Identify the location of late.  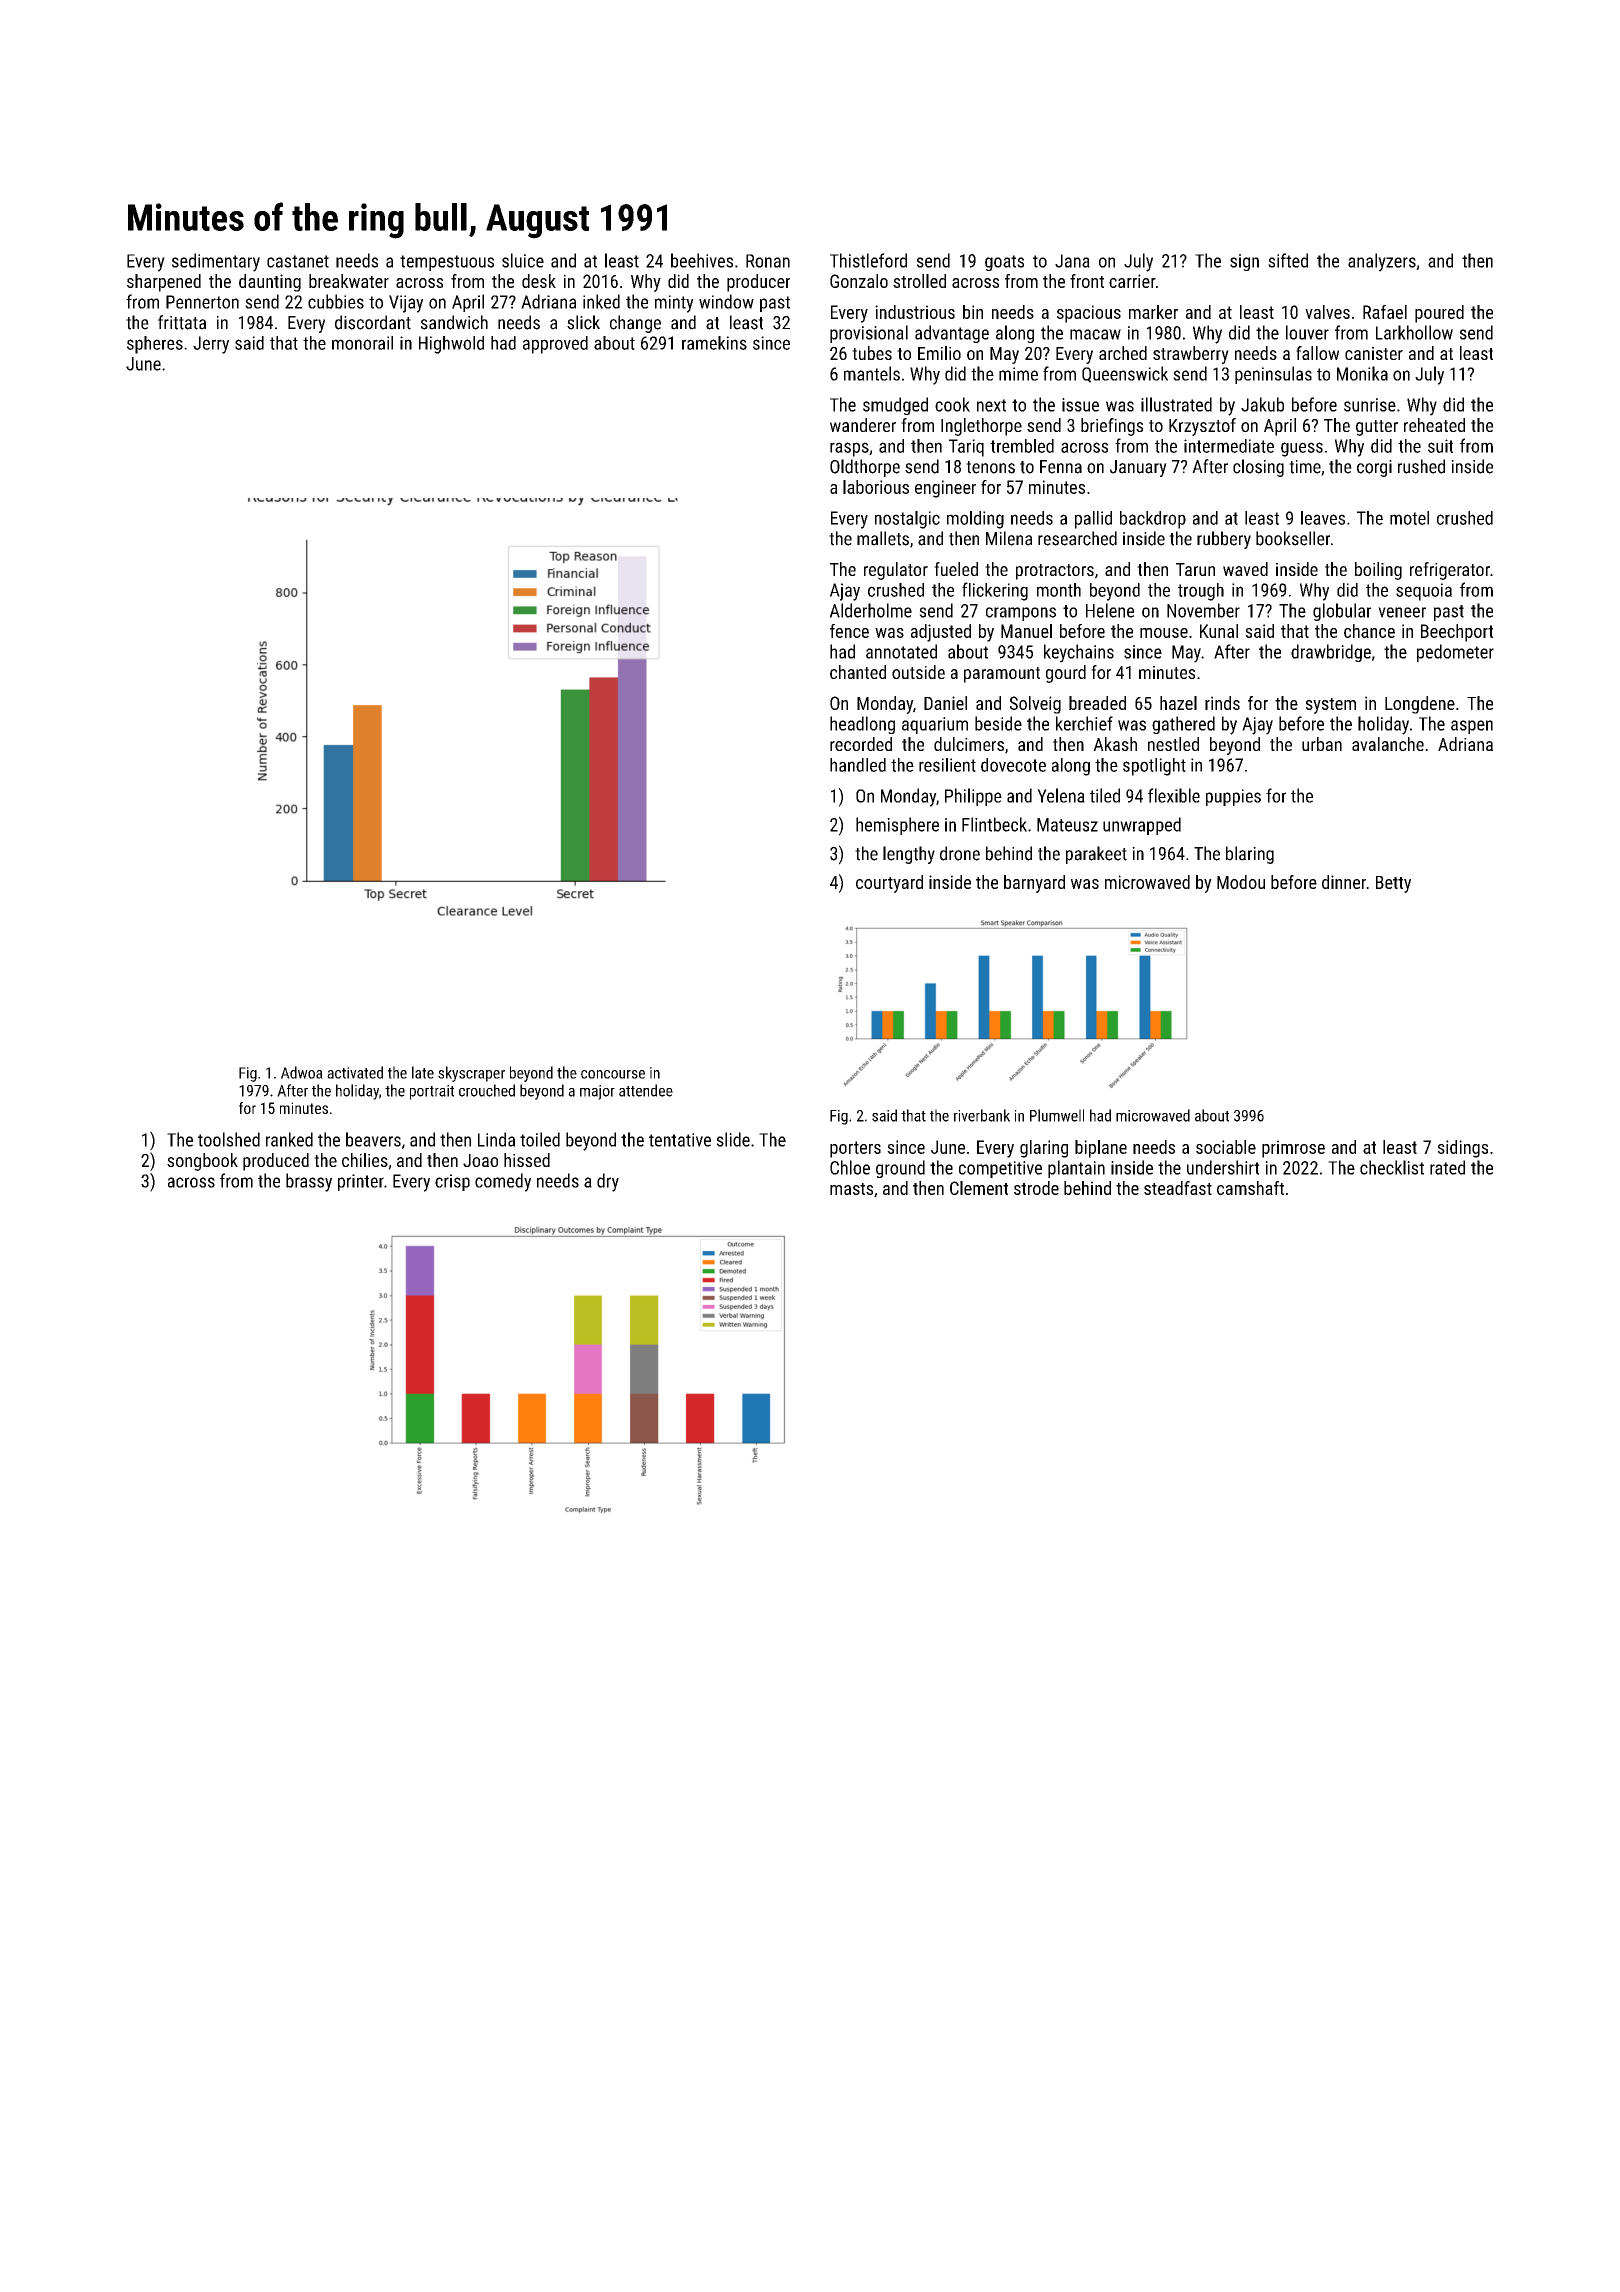
(423, 1072).
